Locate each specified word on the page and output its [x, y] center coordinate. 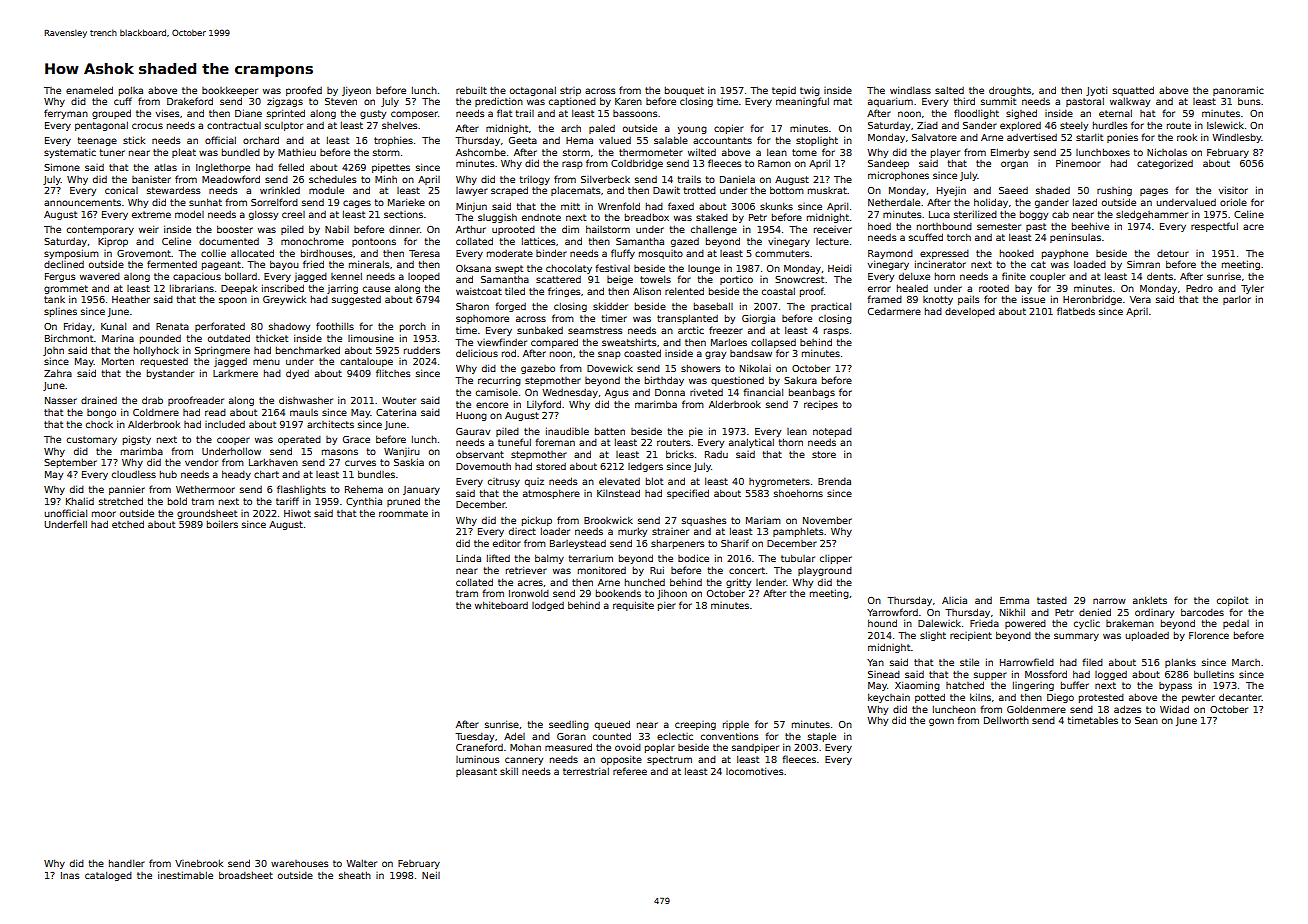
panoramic [1238, 91]
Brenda [834, 481]
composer [414, 115]
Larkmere [235, 373]
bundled [241, 152]
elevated [619, 481]
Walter [361, 863]
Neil [431, 875]
